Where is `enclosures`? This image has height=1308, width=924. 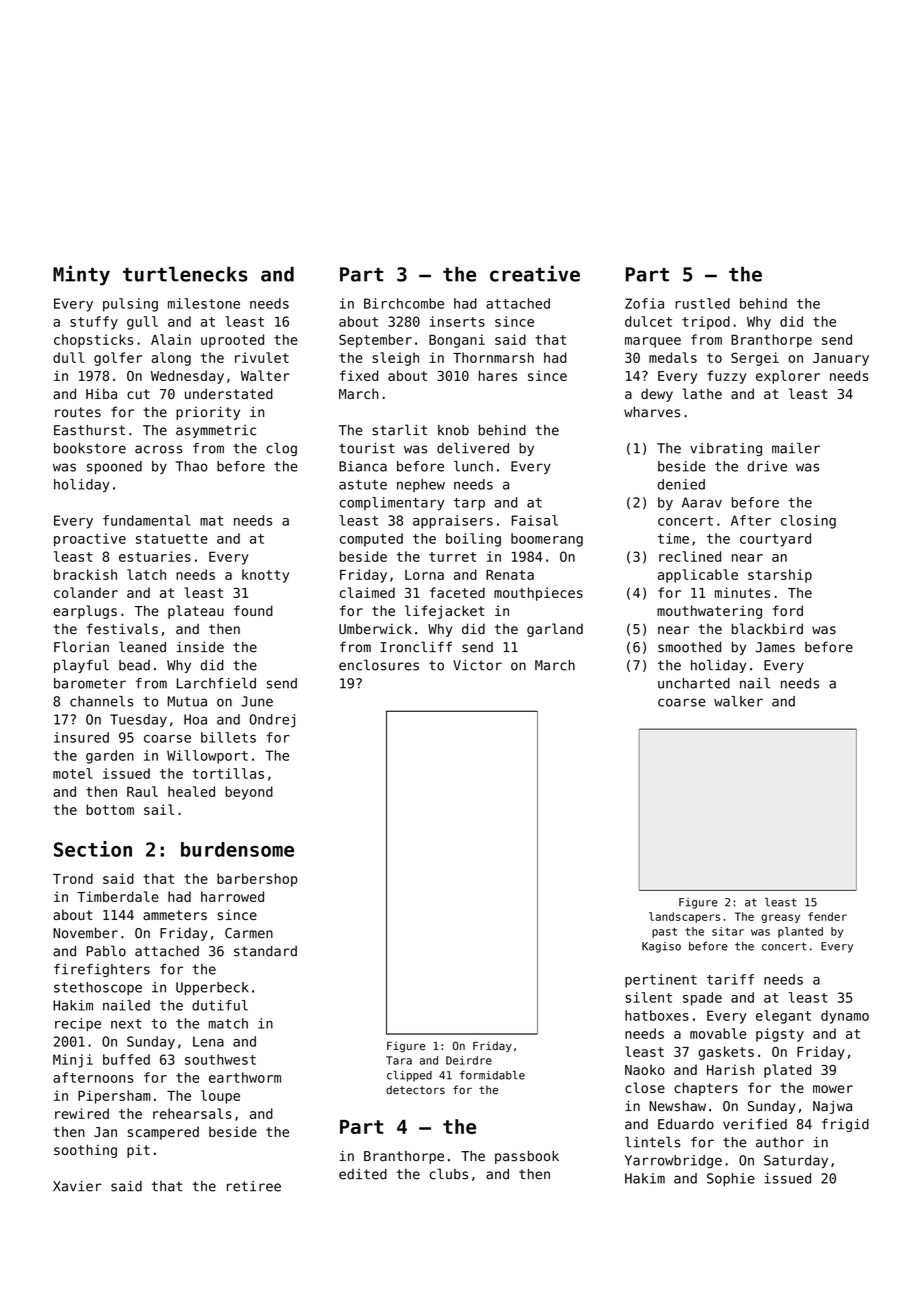 enclosures is located at coordinates (379, 665).
